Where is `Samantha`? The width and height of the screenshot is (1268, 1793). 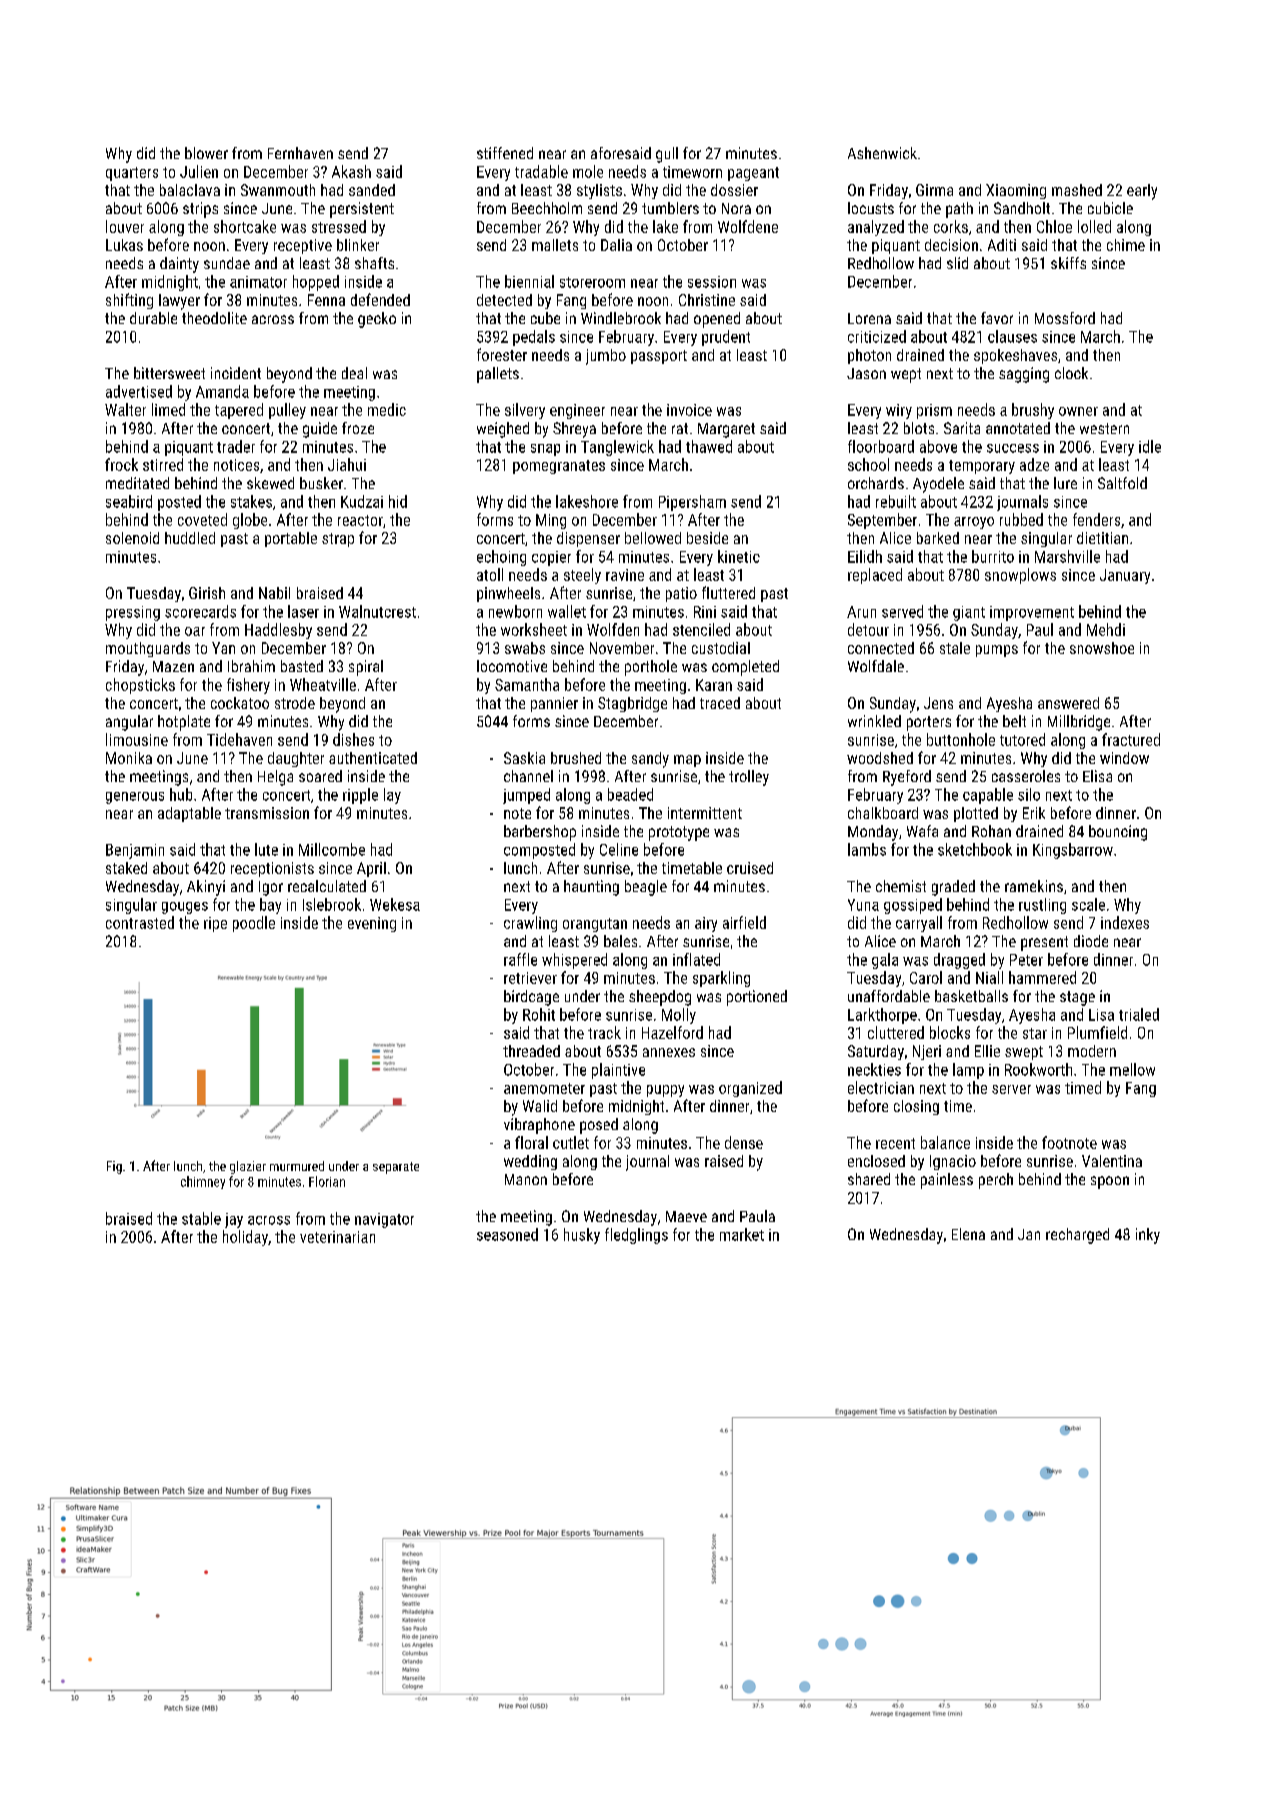
Samantha is located at coordinates (527, 684).
